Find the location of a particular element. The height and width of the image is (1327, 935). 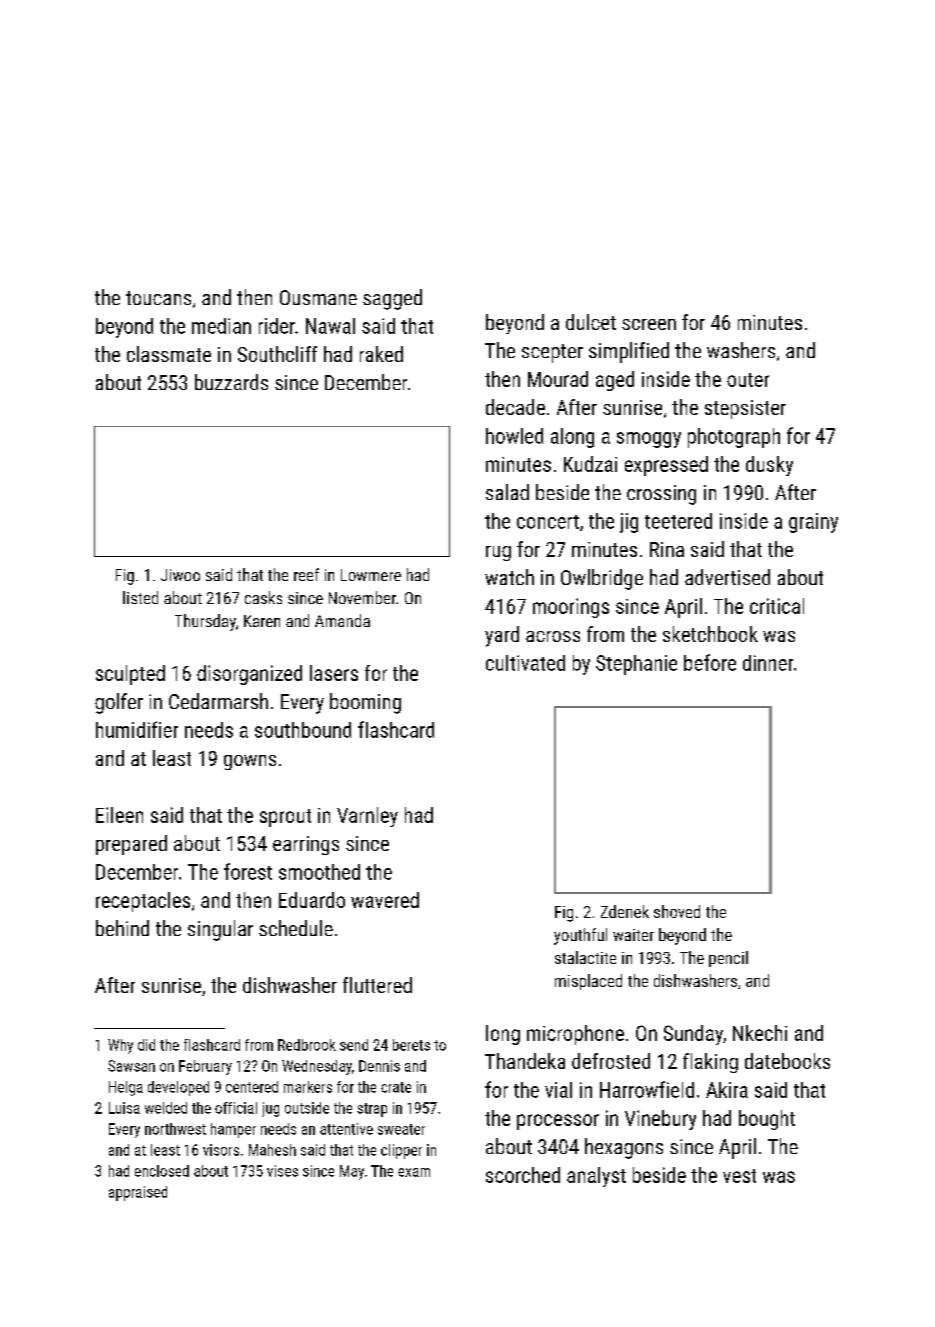

Luisa is located at coordinates (124, 1108).
